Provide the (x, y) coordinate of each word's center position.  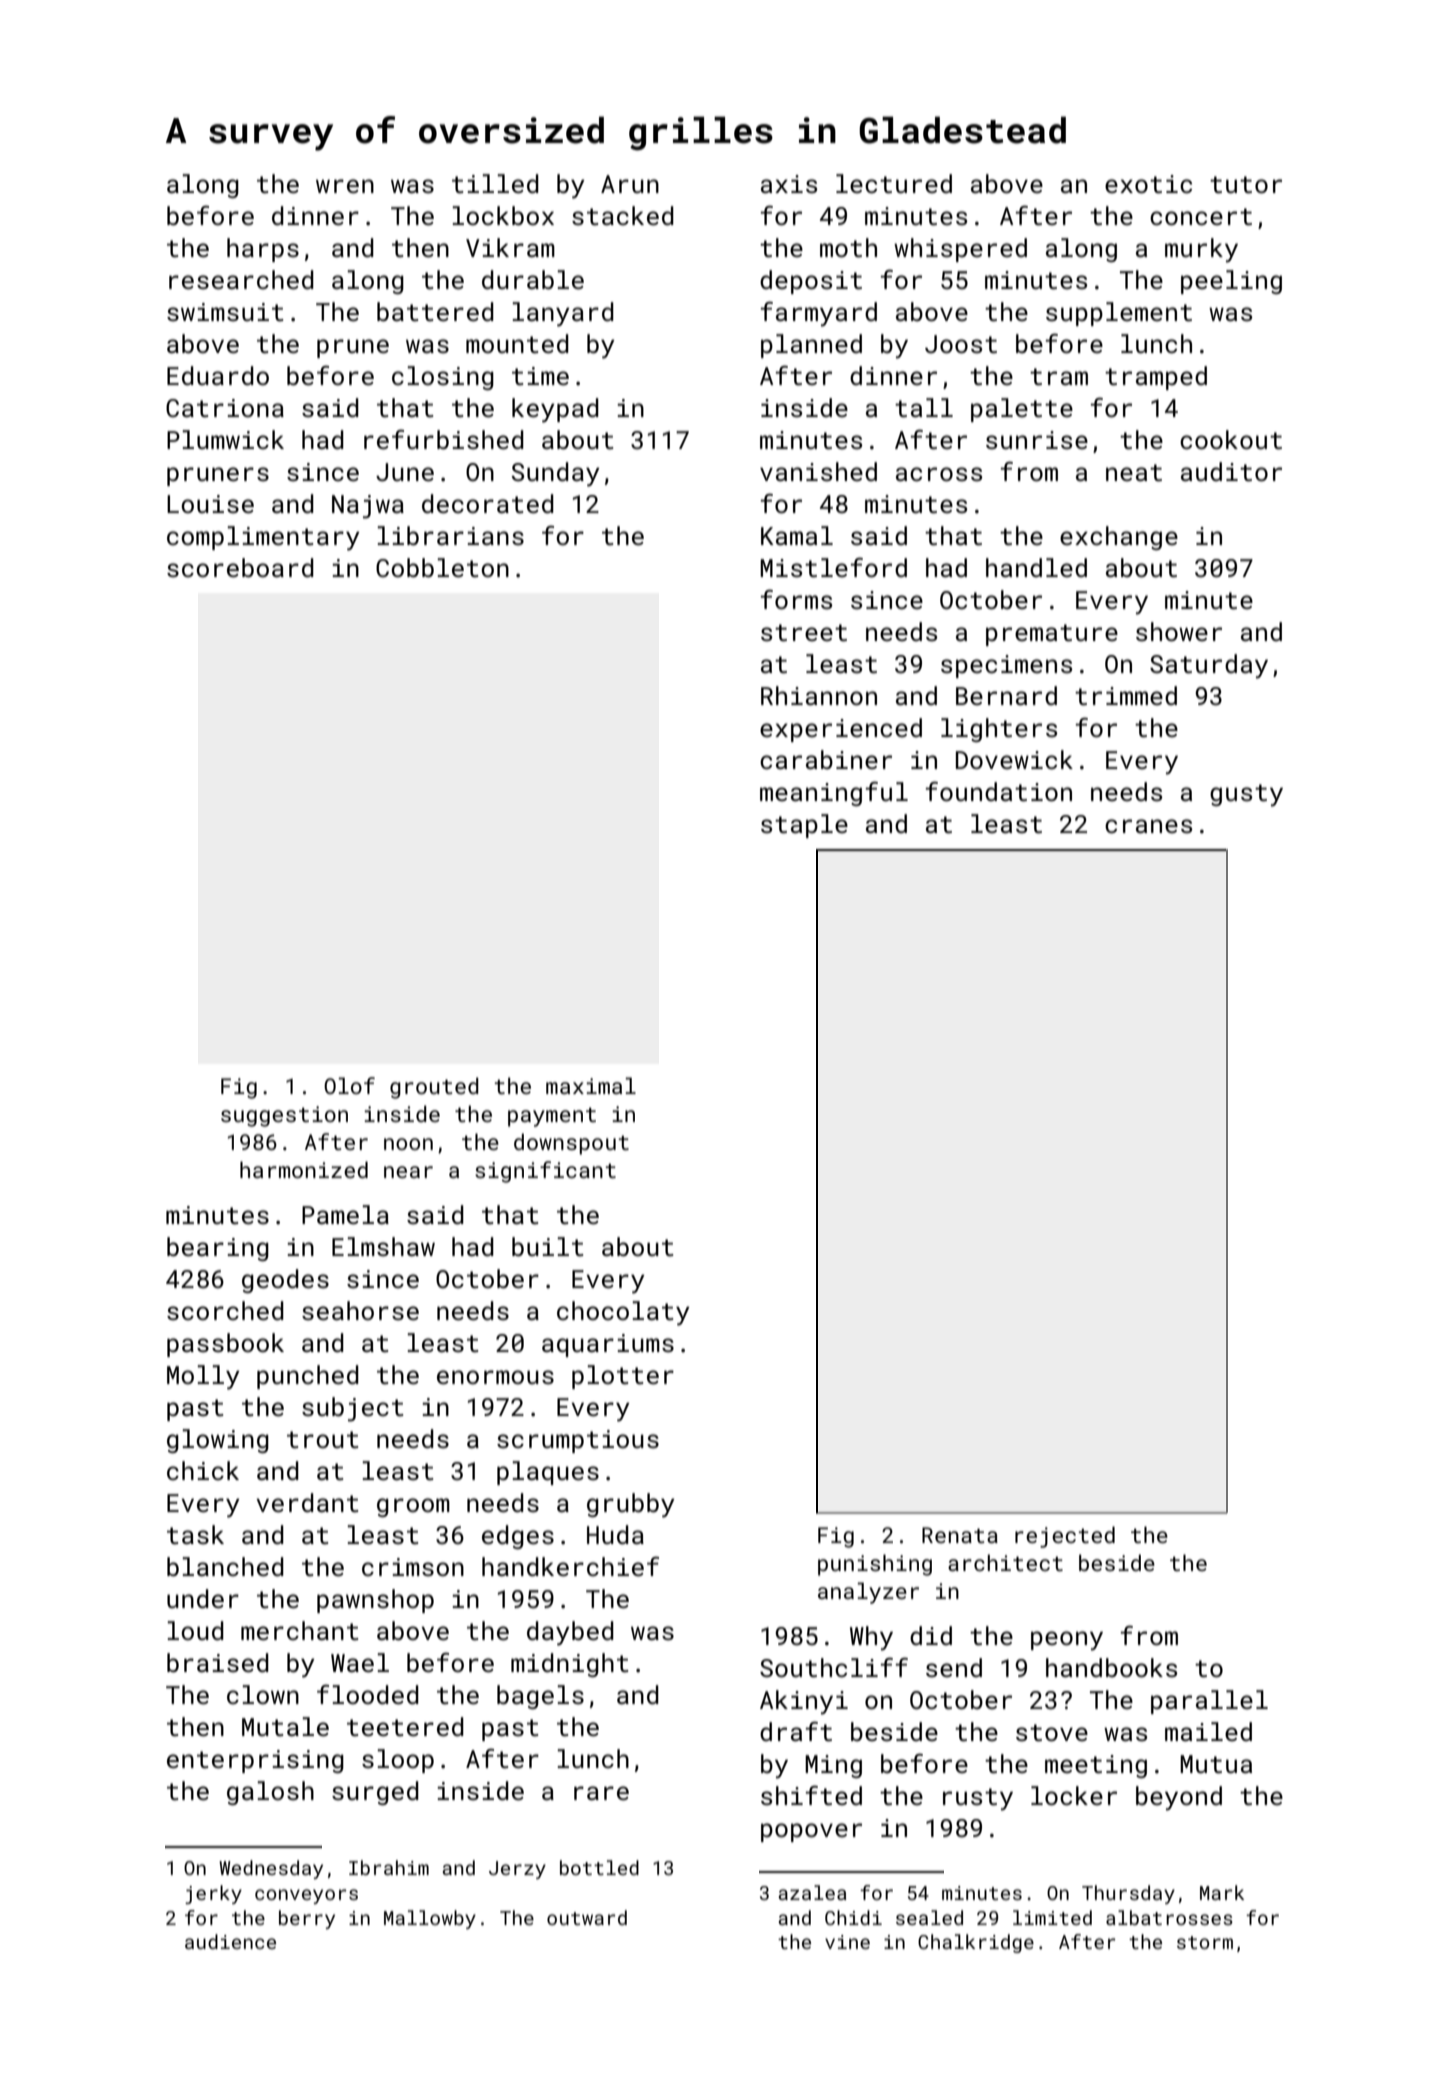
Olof (349, 1085)
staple (804, 826)
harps (263, 250)
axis (789, 184)
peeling (1231, 282)
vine (847, 1942)
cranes (1148, 826)
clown (263, 1694)
